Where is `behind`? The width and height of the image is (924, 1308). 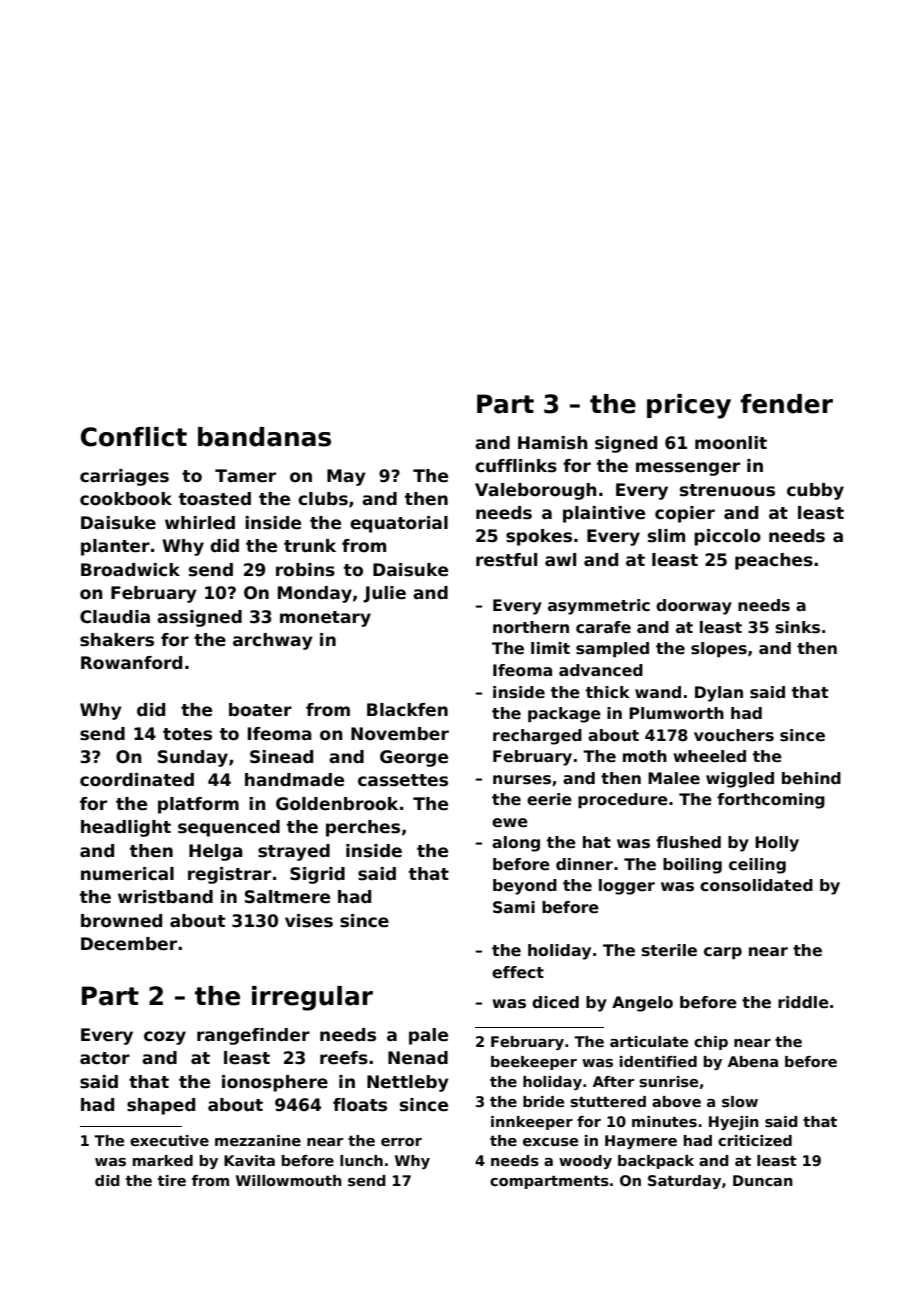 behind is located at coordinates (811, 778).
